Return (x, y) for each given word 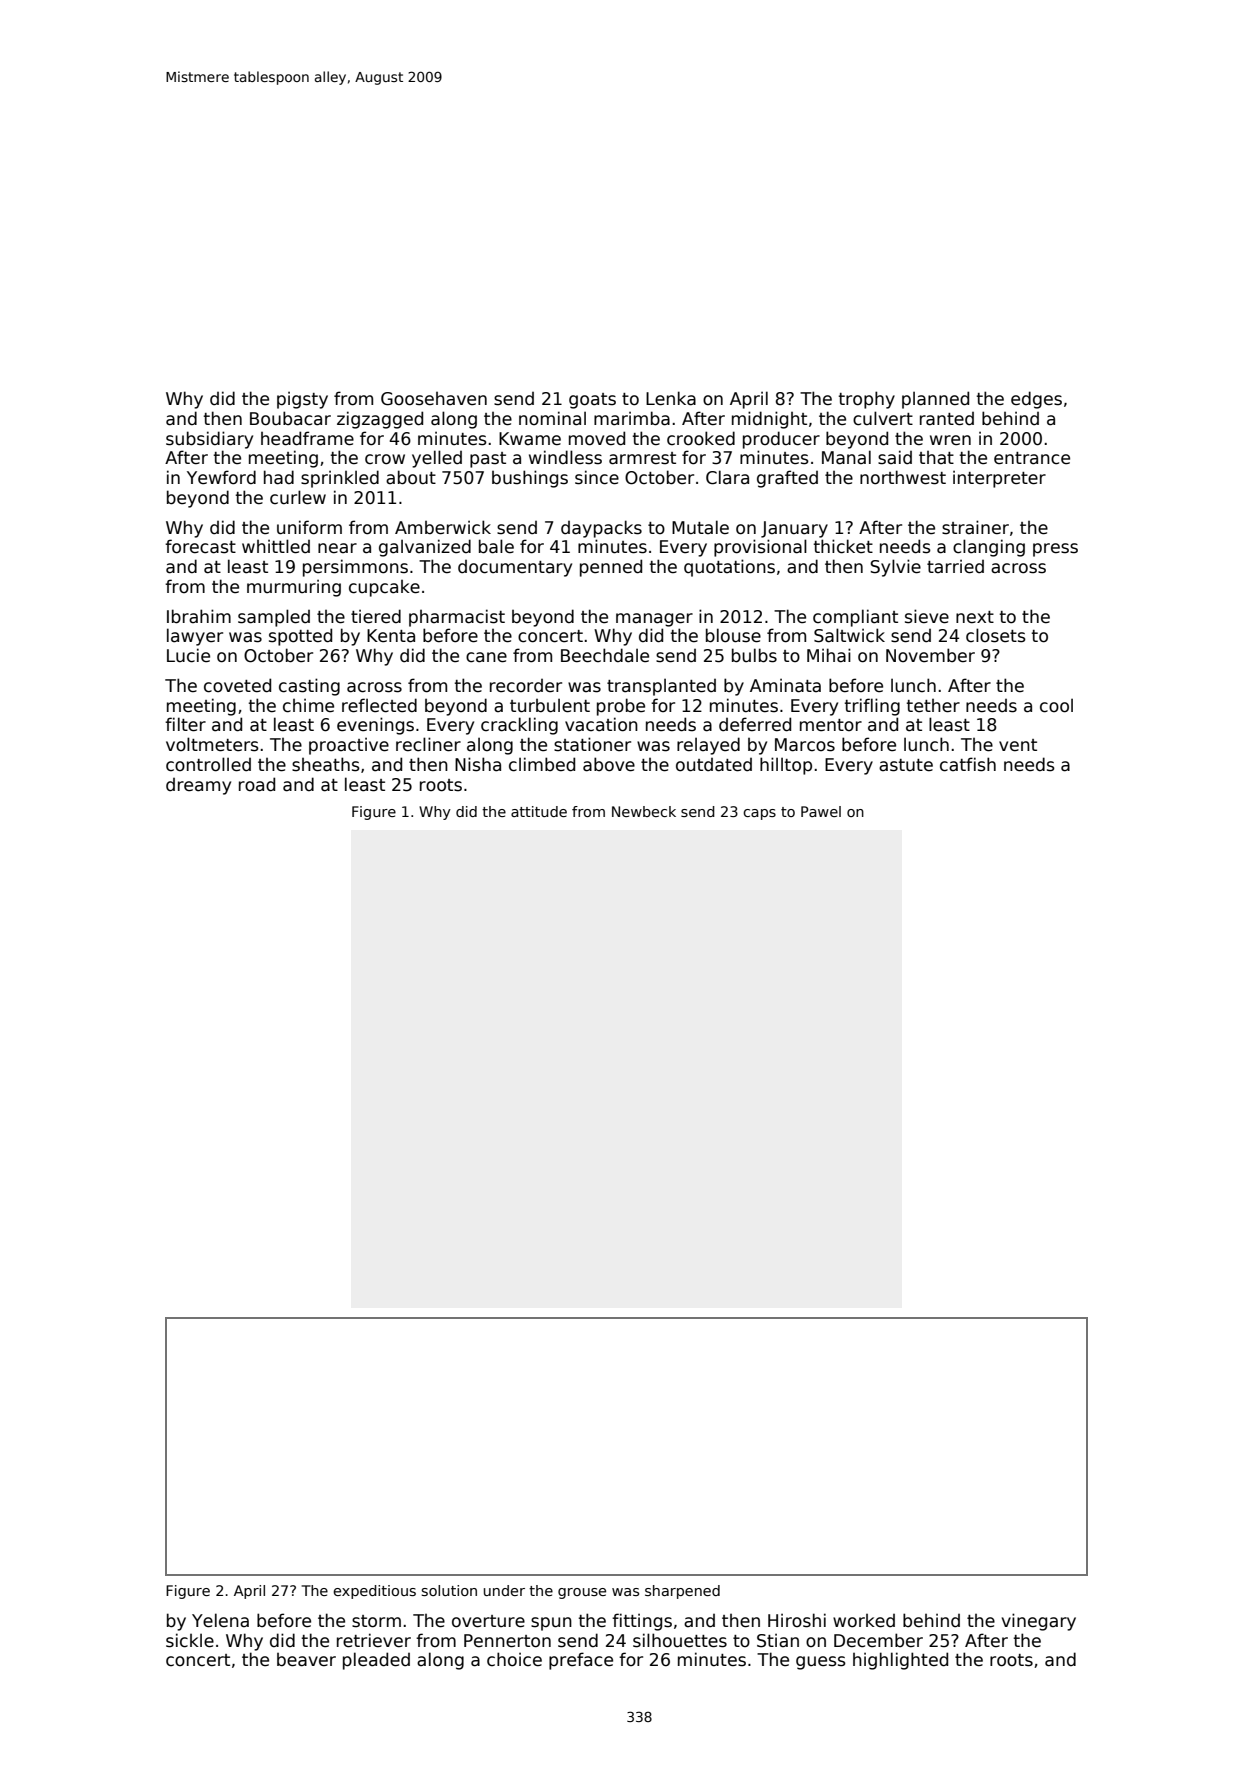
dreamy (198, 786)
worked (864, 1621)
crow (385, 459)
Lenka (671, 398)
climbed (542, 764)
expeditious (374, 1592)
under (504, 1590)
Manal (846, 457)
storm (376, 1621)
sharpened (682, 1592)
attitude (539, 811)
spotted (300, 637)
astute (906, 765)
